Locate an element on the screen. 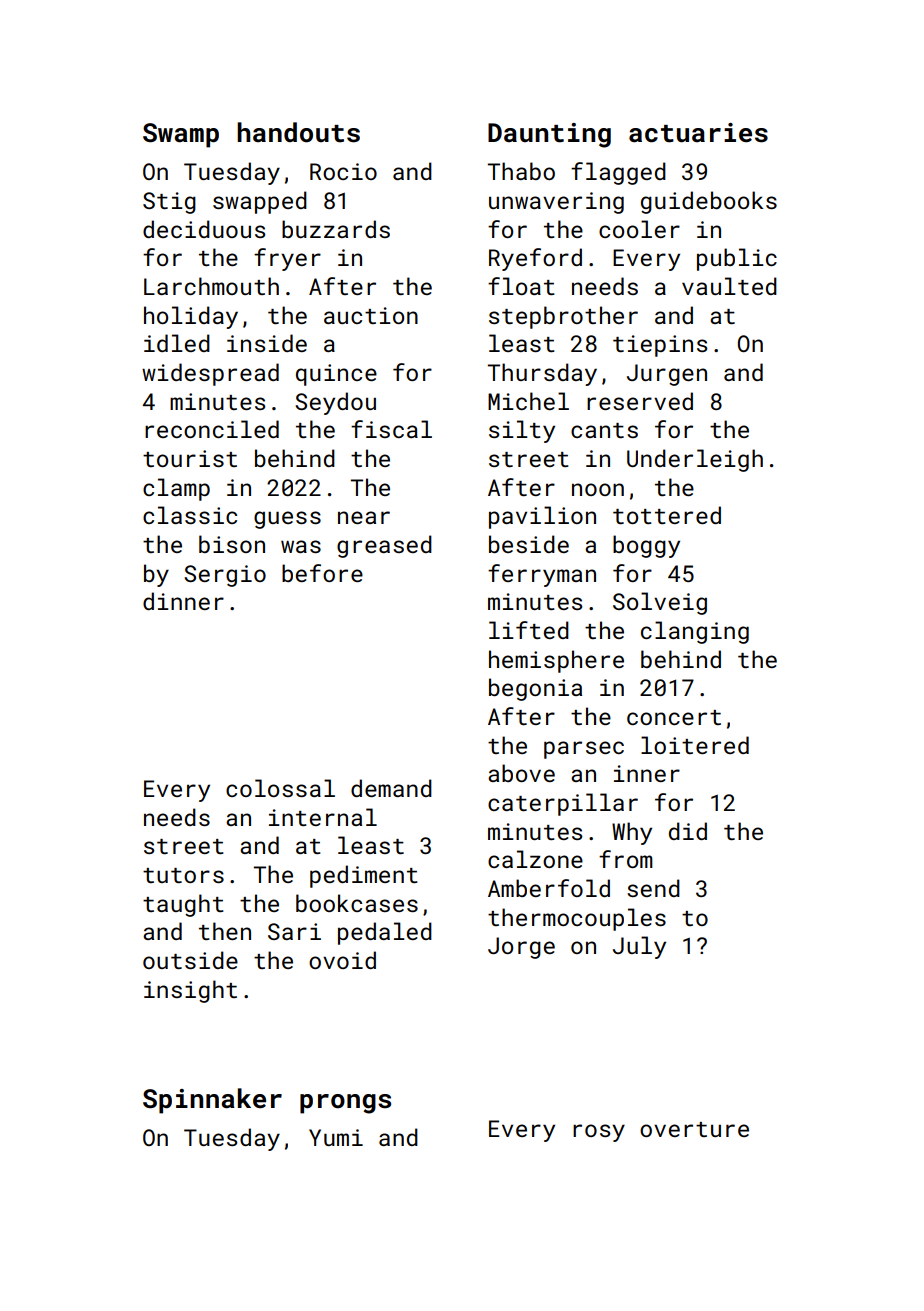 The image size is (924, 1311). July is located at coordinates (639, 947).
